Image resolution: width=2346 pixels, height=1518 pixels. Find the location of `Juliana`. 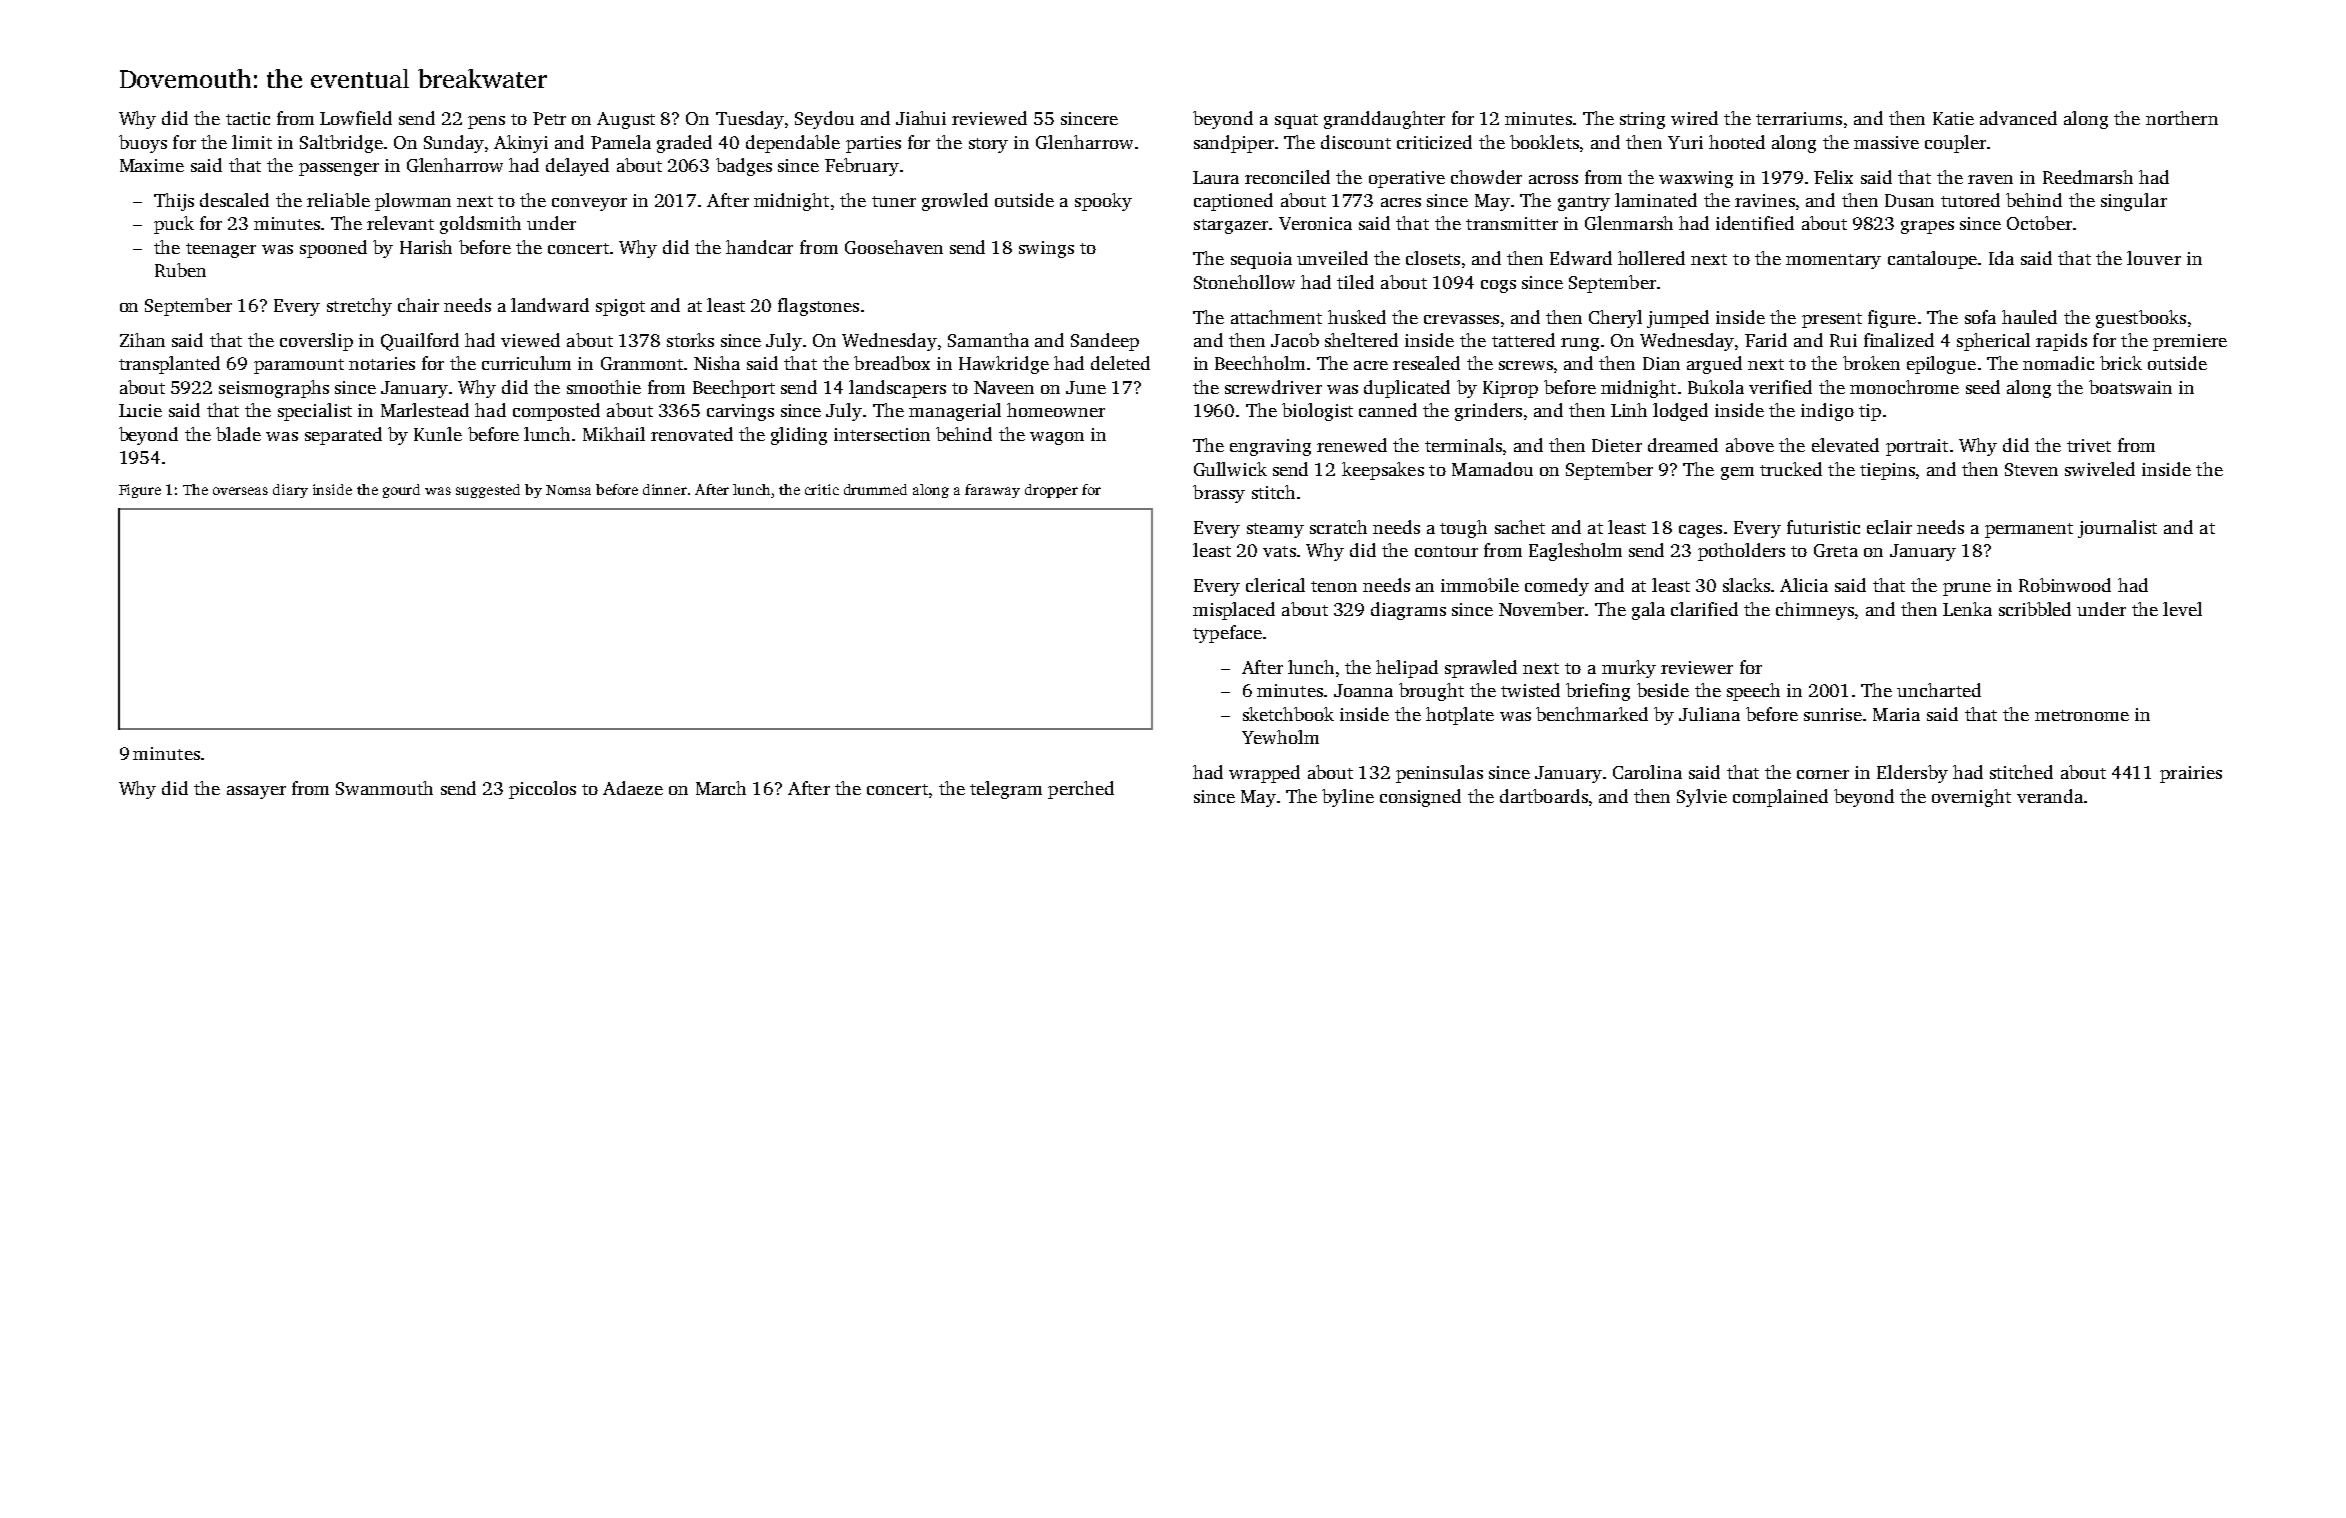

Juliana is located at coordinates (1709, 714).
